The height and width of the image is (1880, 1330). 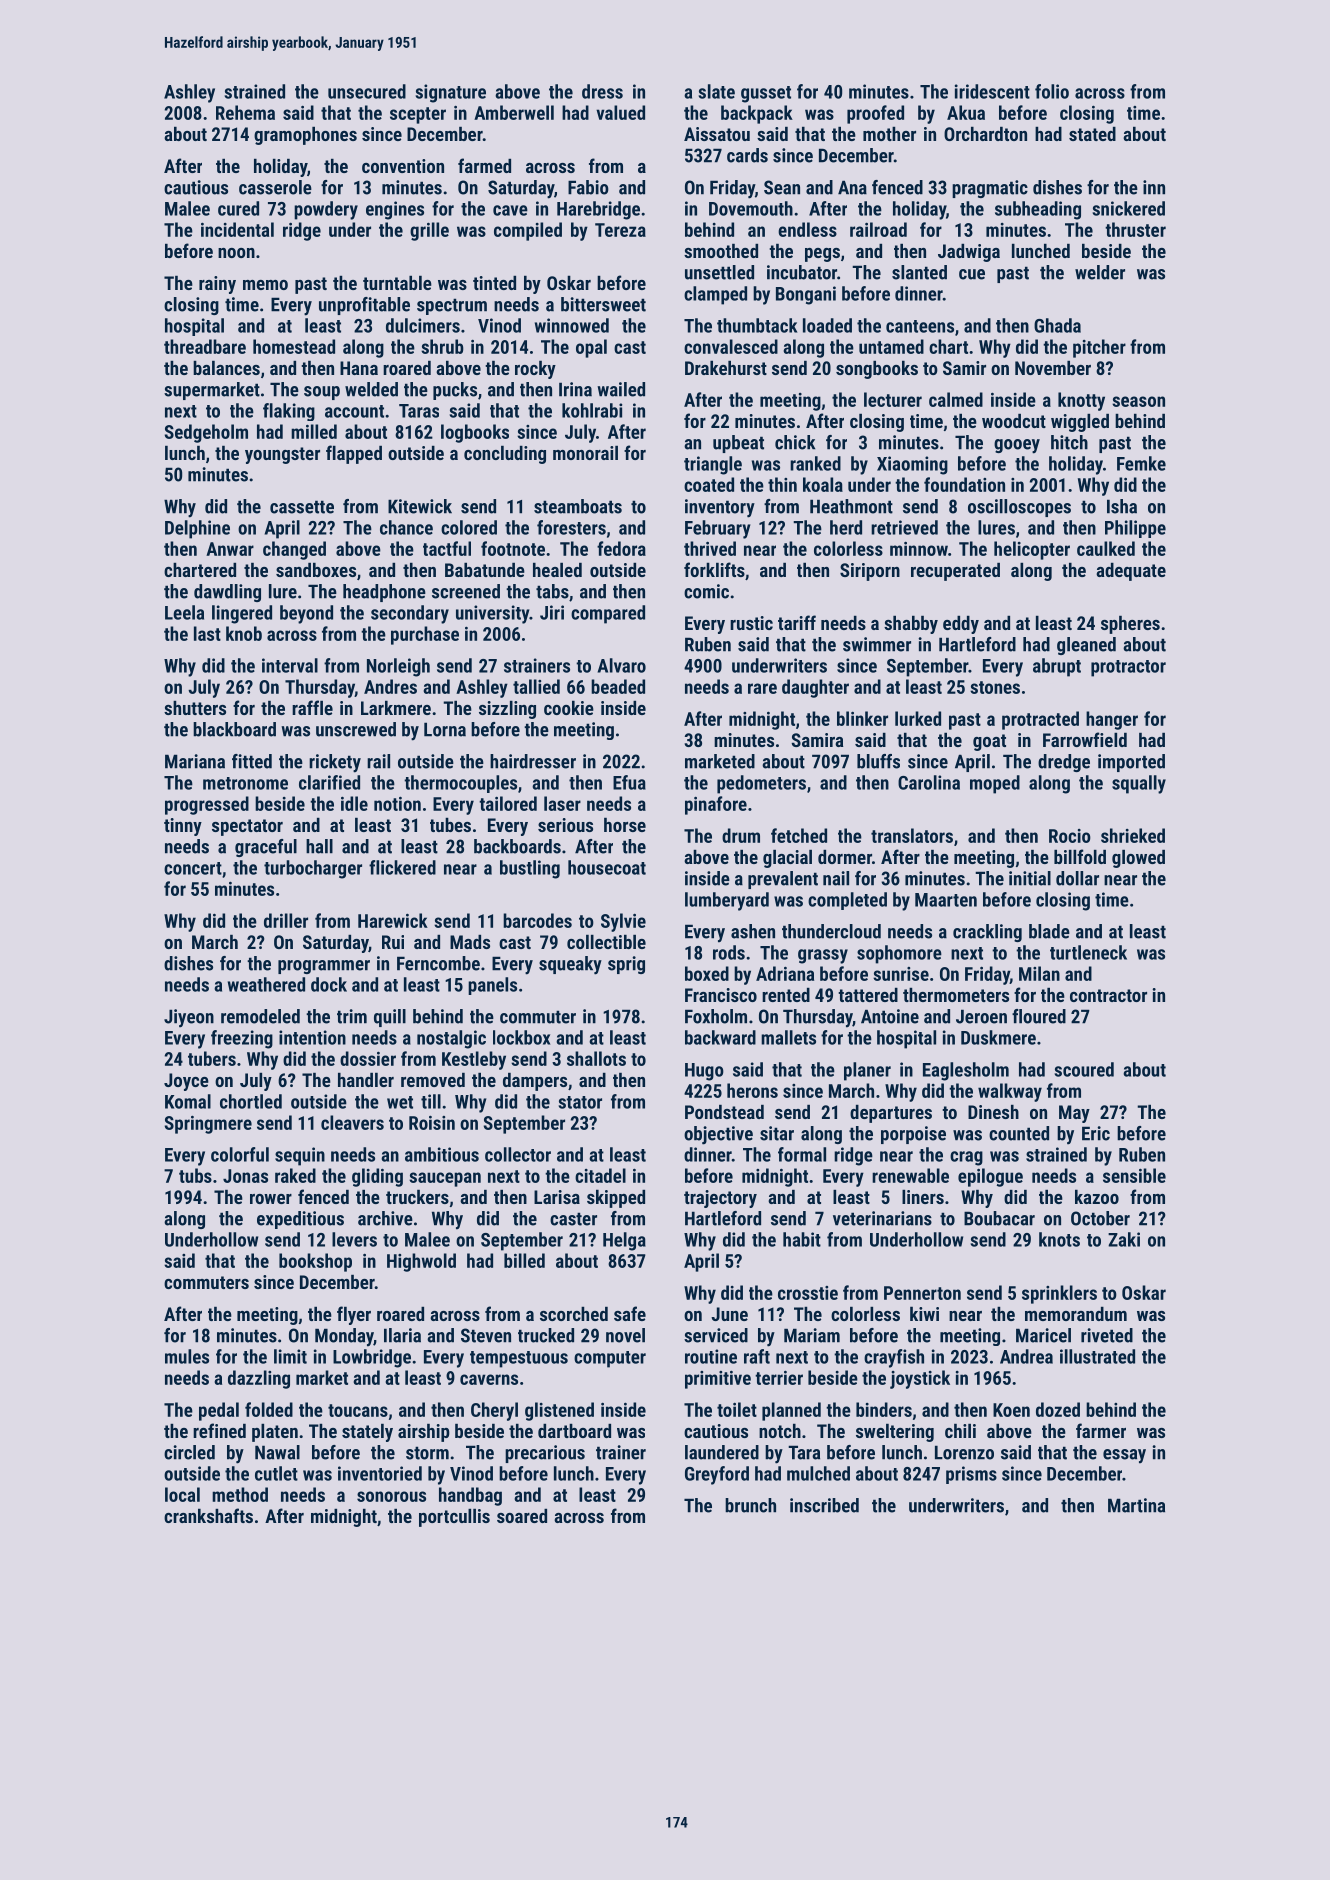 I want to click on Dinesh, so click(x=993, y=1112).
